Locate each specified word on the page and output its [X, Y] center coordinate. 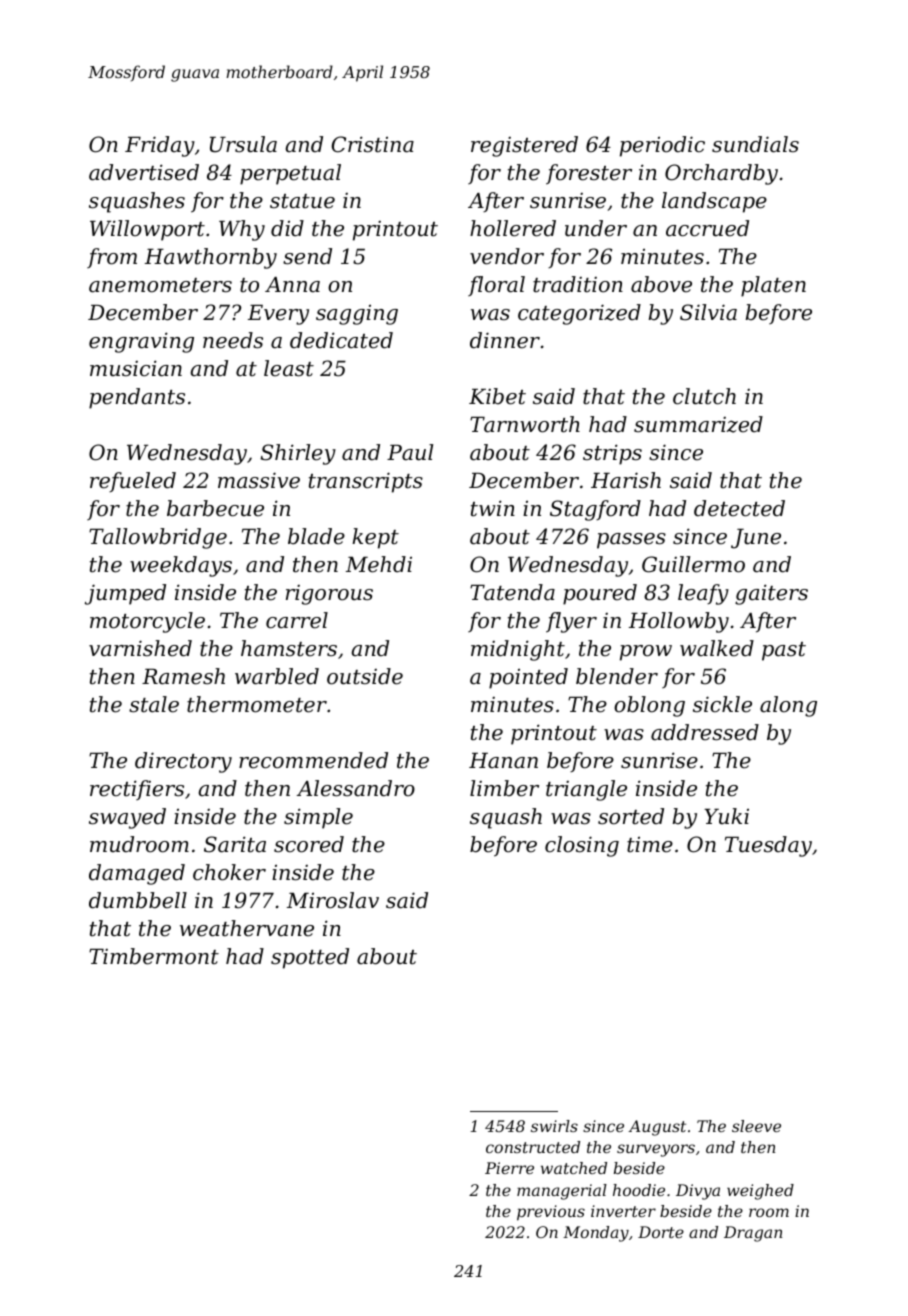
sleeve [756, 1126]
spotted [310, 958]
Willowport [147, 230]
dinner [505, 340]
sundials [755, 144]
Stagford [595, 510]
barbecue [215, 508]
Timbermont [154, 956]
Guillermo [693, 564]
